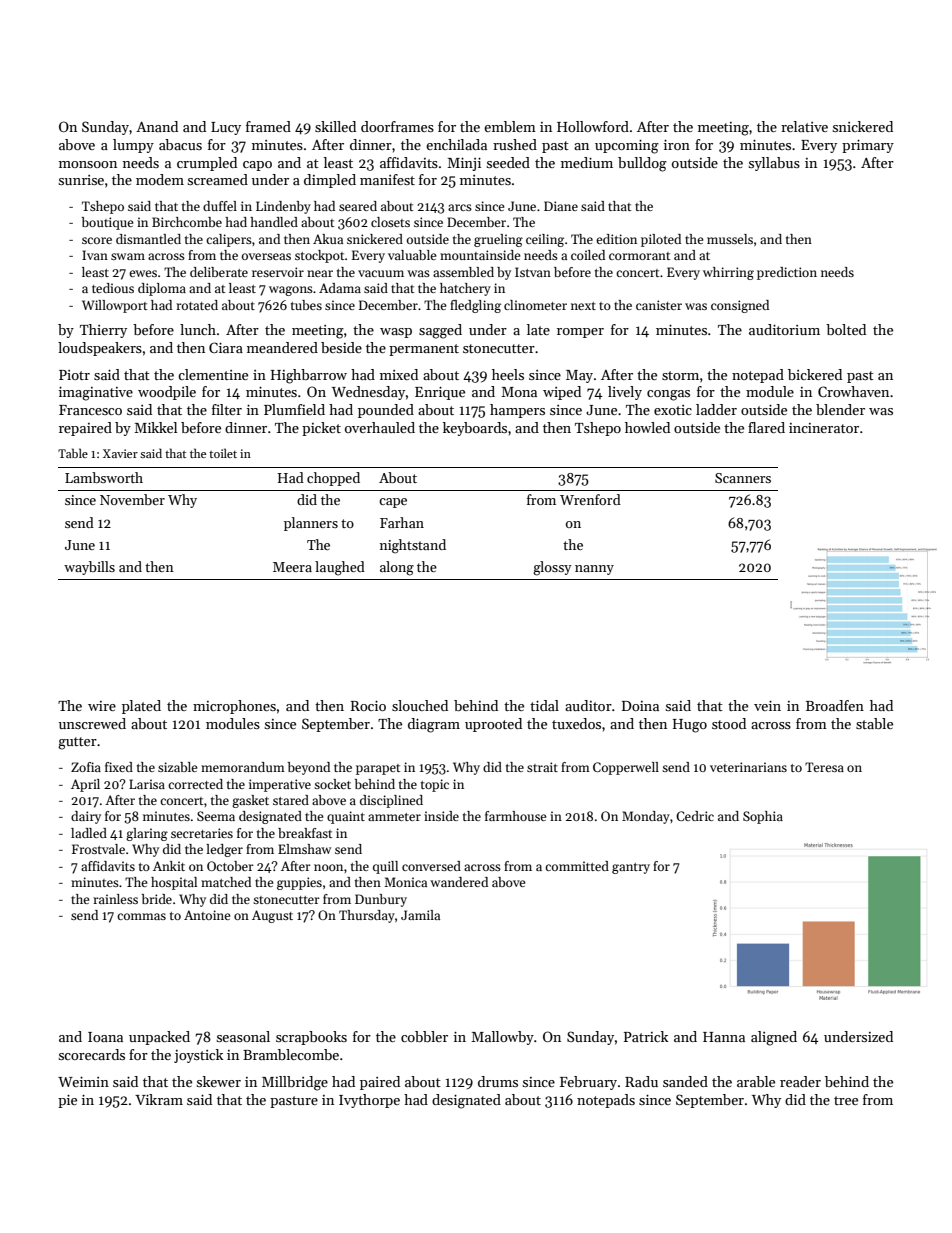 This image has height=1233, width=952. What do you see at coordinates (368, 706) in the image?
I see `Rocio` at bounding box center [368, 706].
